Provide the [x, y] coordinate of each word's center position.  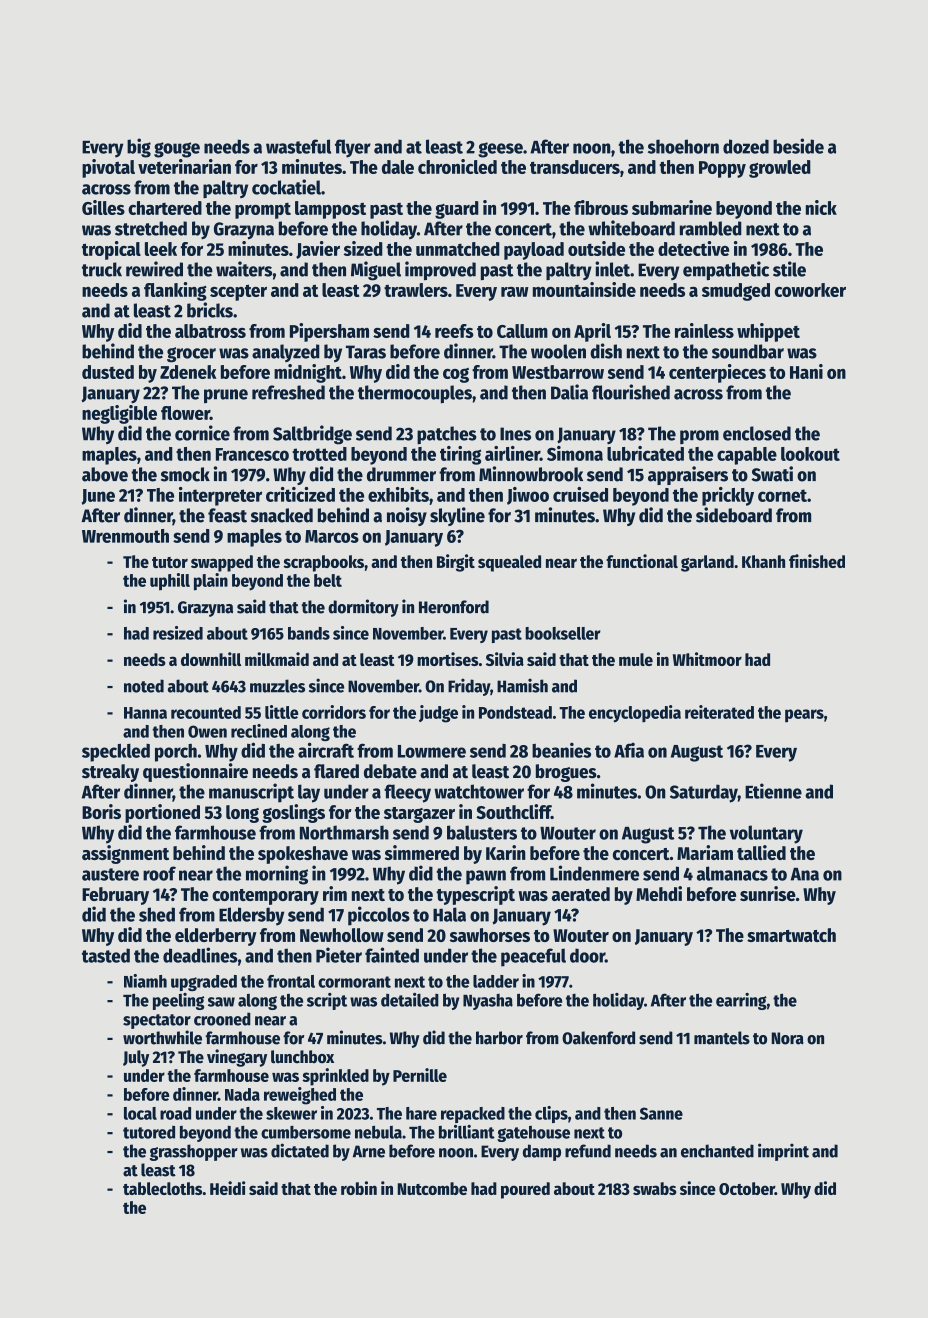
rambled [711, 228]
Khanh [763, 561]
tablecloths [162, 1188]
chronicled [457, 166]
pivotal [108, 168]
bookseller [563, 633]
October [747, 1188]
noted [144, 686]
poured [525, 1190]
